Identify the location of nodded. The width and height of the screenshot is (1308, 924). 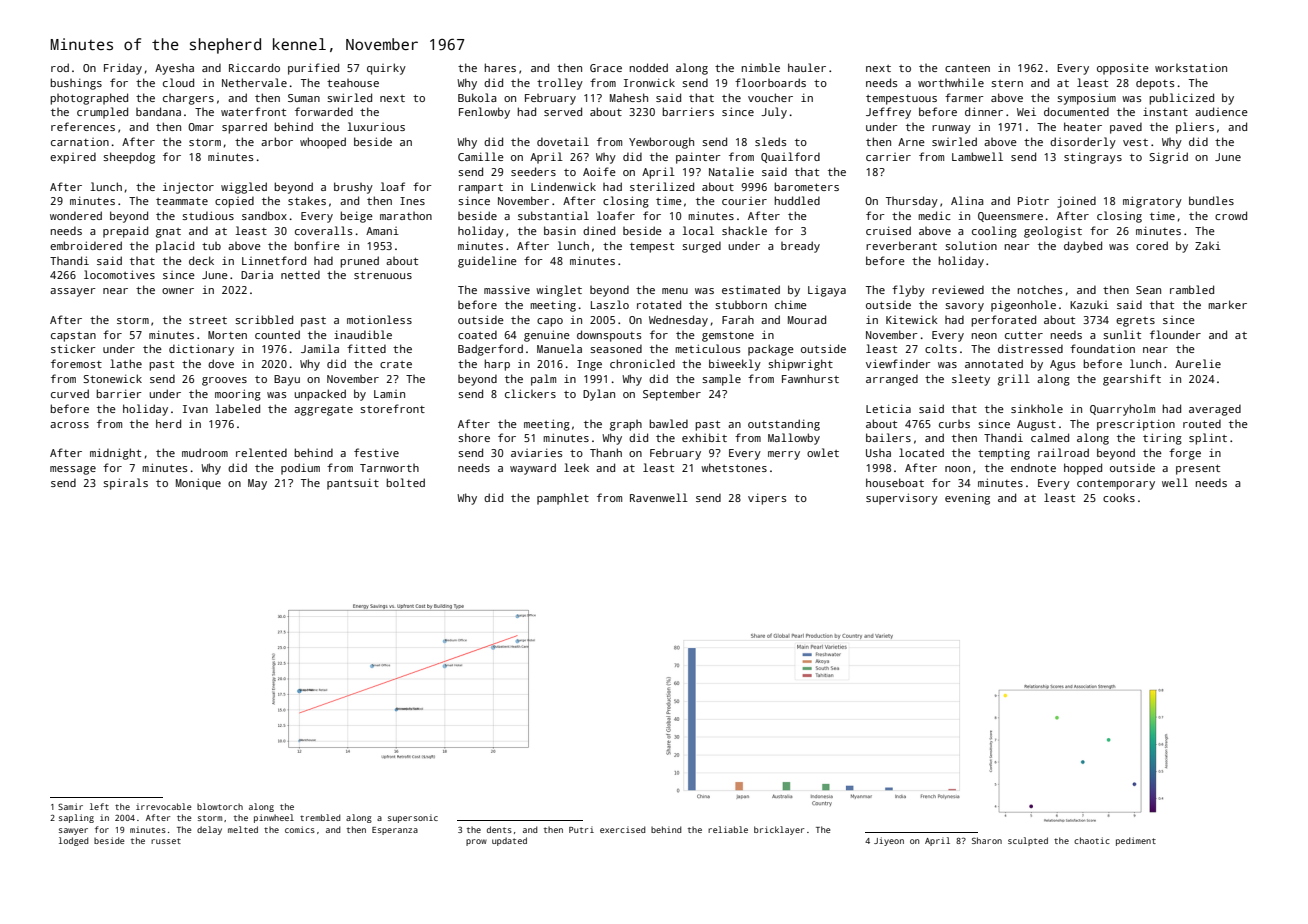
(649, 67).
